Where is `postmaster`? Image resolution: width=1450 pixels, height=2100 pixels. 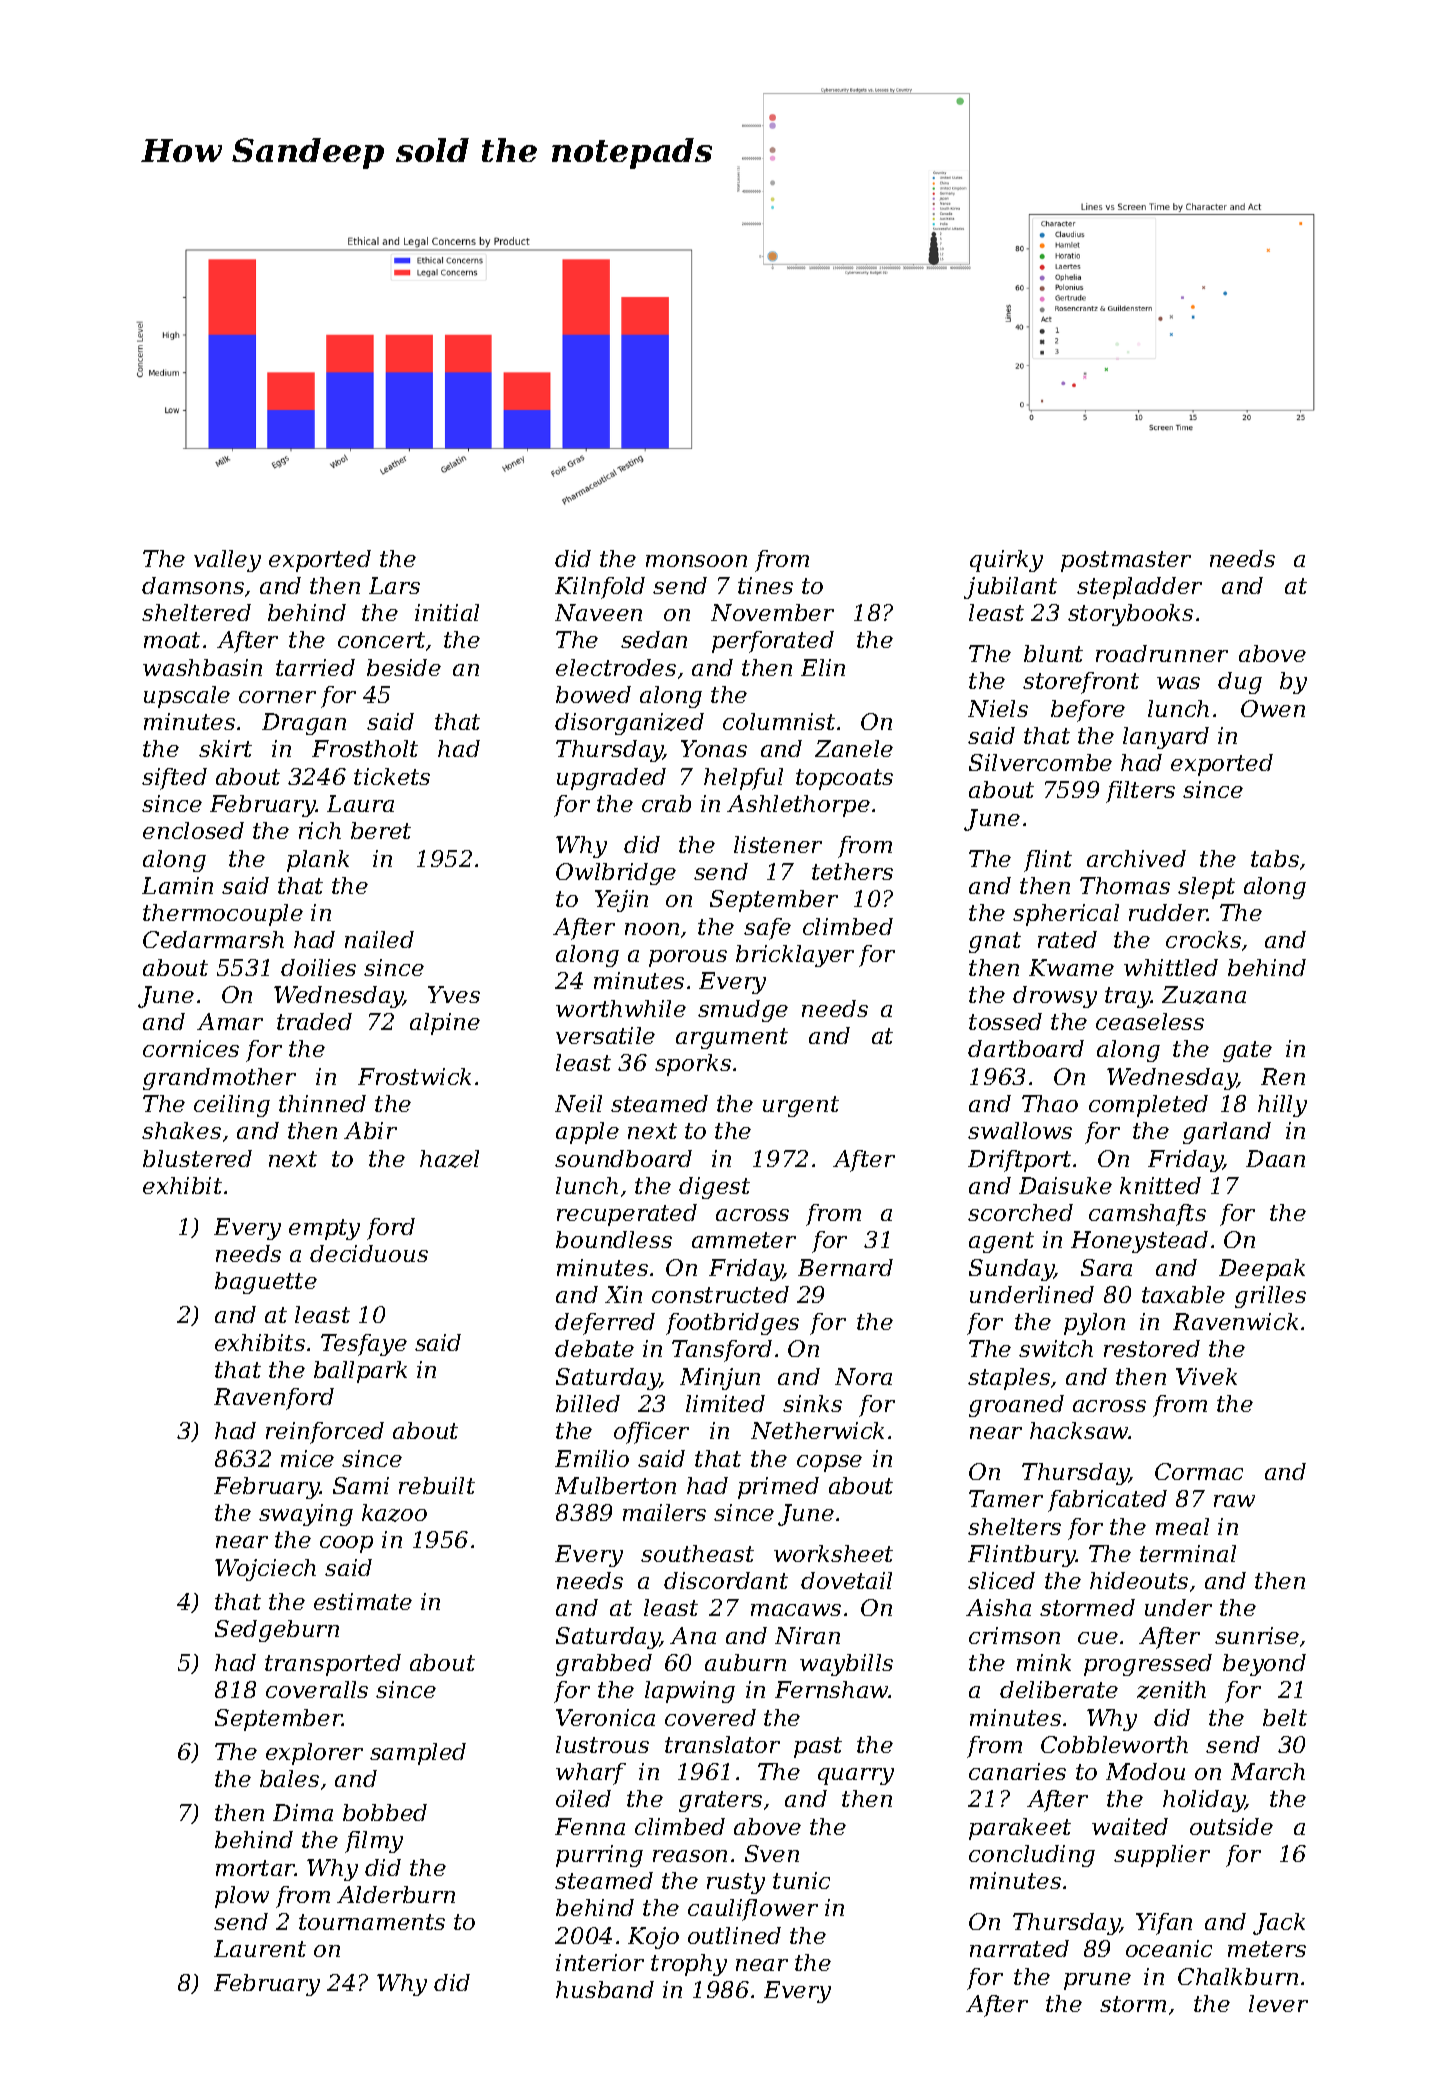
postmaster is located at coordinates (1126, 561).
